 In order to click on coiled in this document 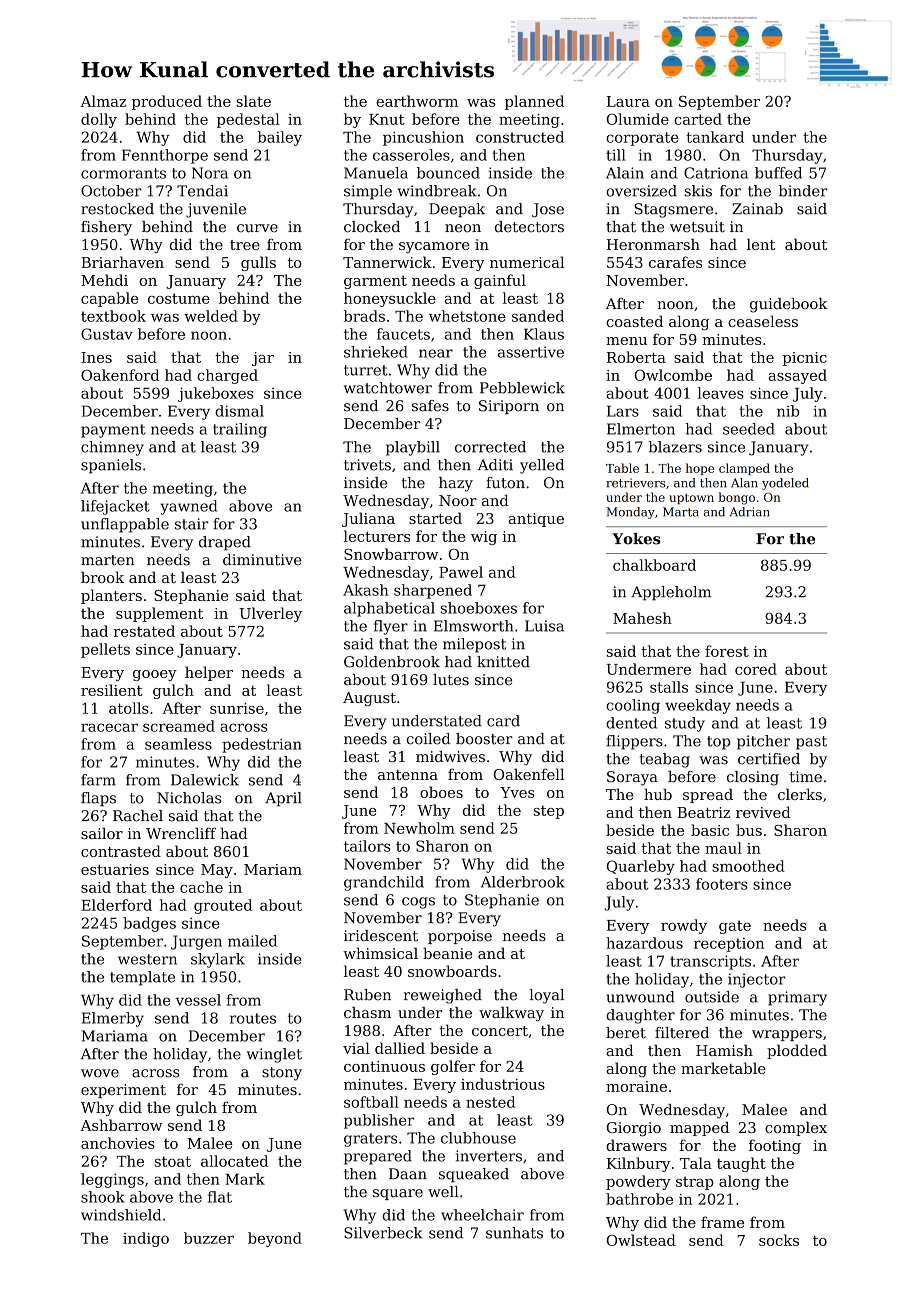, I will do `click(429, 739)`.
